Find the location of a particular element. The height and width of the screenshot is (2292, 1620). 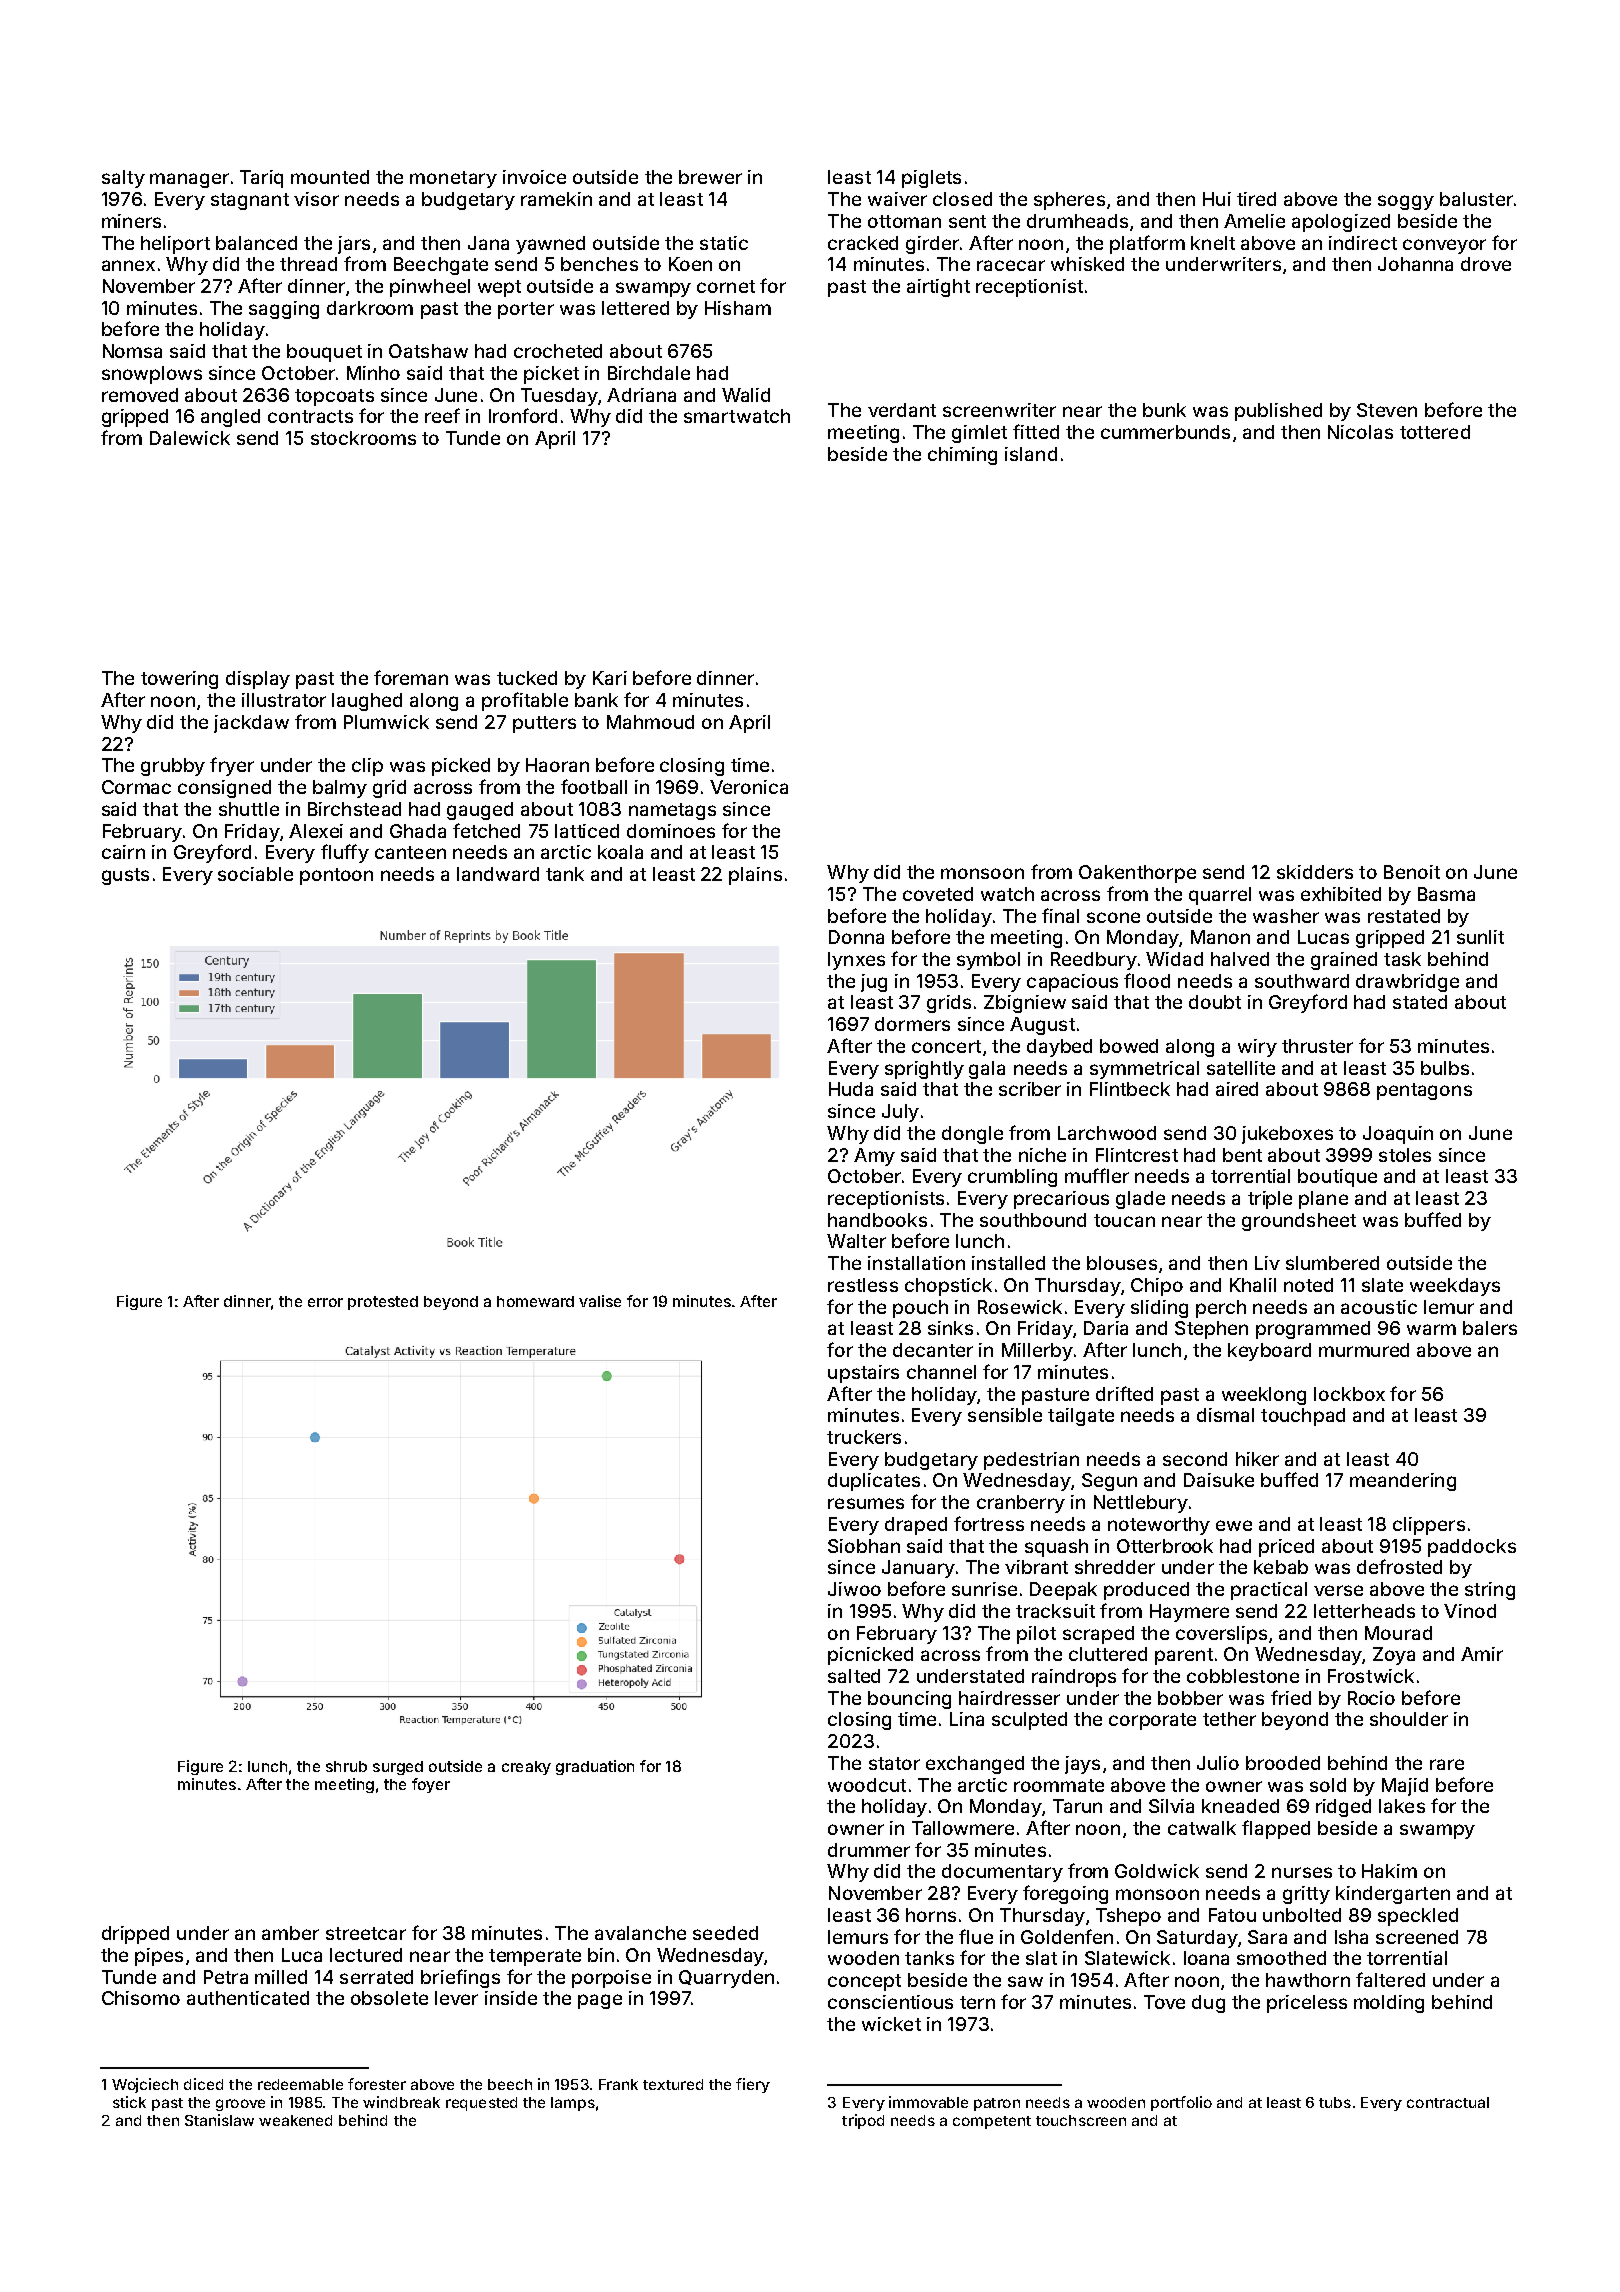

shrub is located at coordinates (346, 1766).
